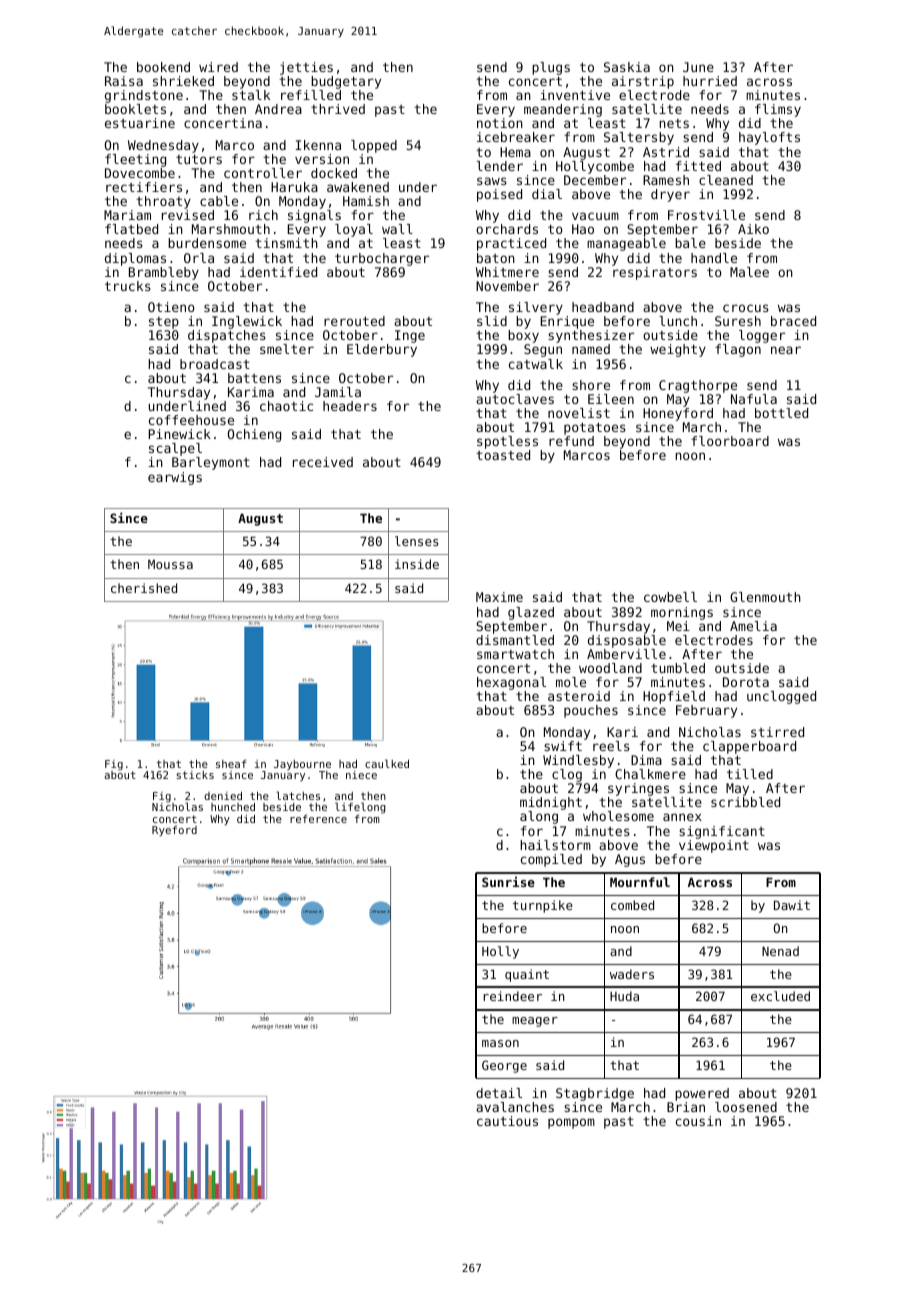 Image resolution: width=924 pixels, height=1308 pixels. What do you see at coordinates (140, 173) in the screenshot?
I see `Dovecombe` at bounding box center [140, 173].
